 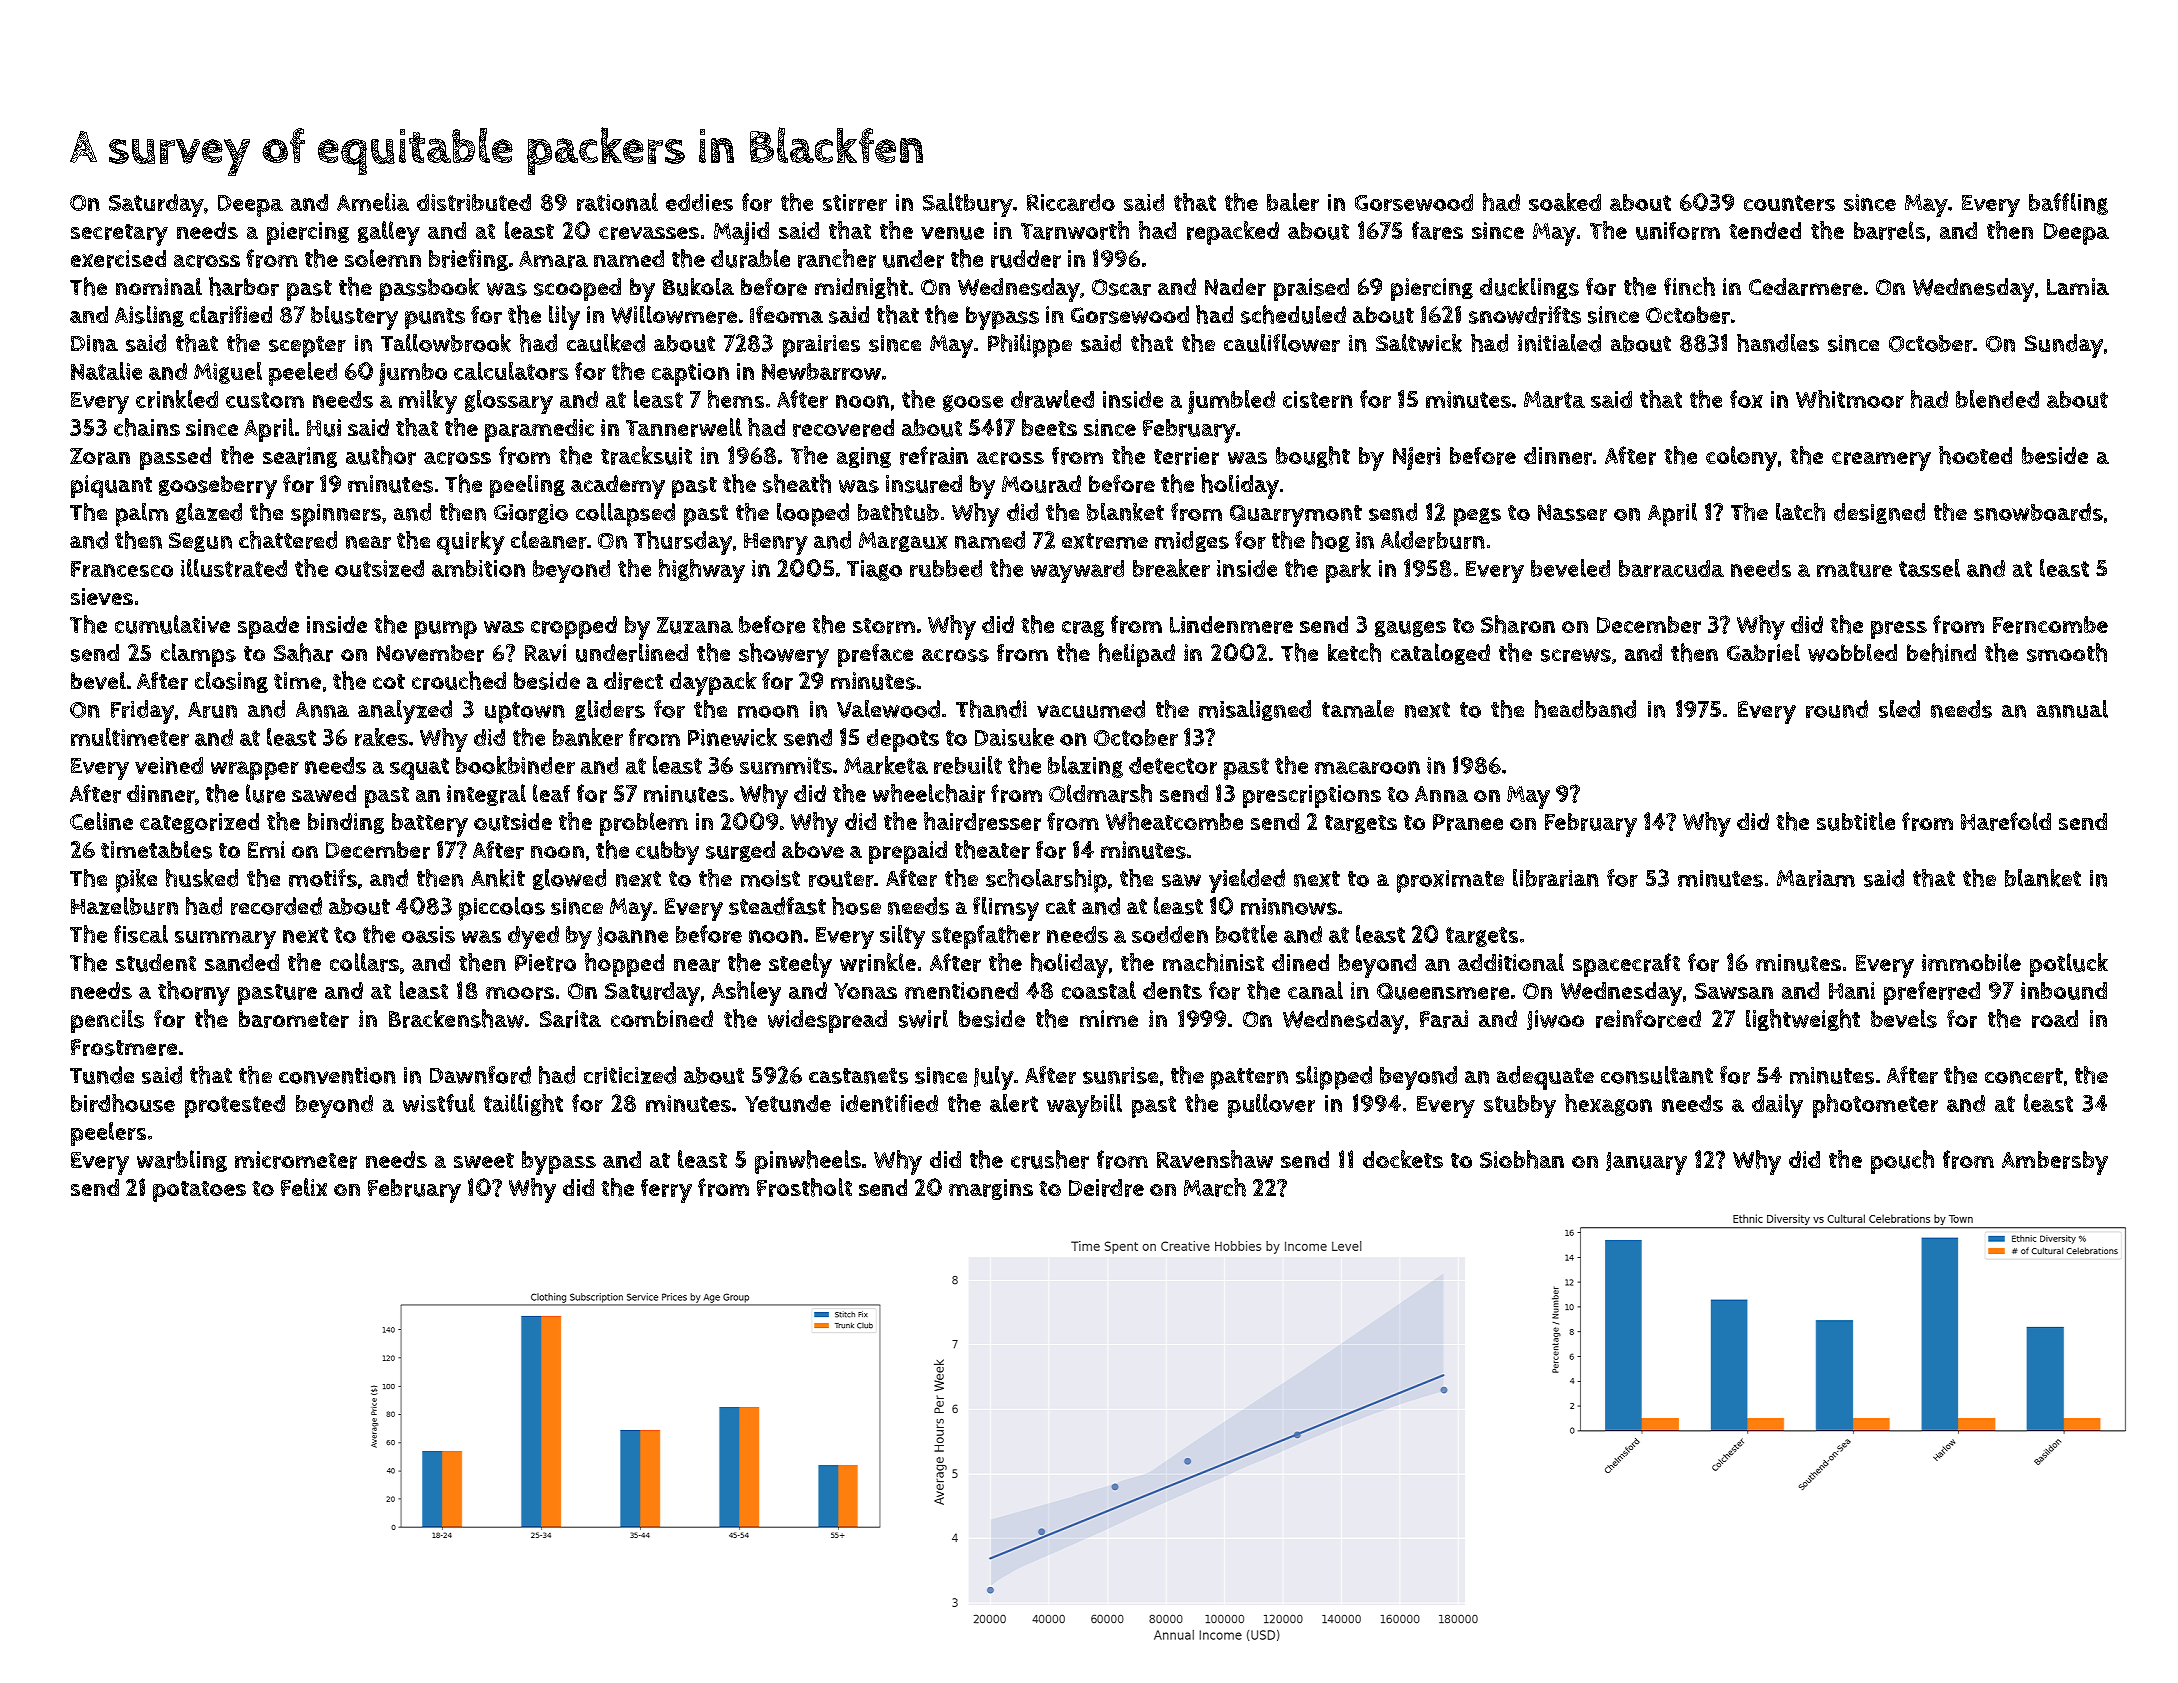 I want to click on router, so click(x=841, y=879).
